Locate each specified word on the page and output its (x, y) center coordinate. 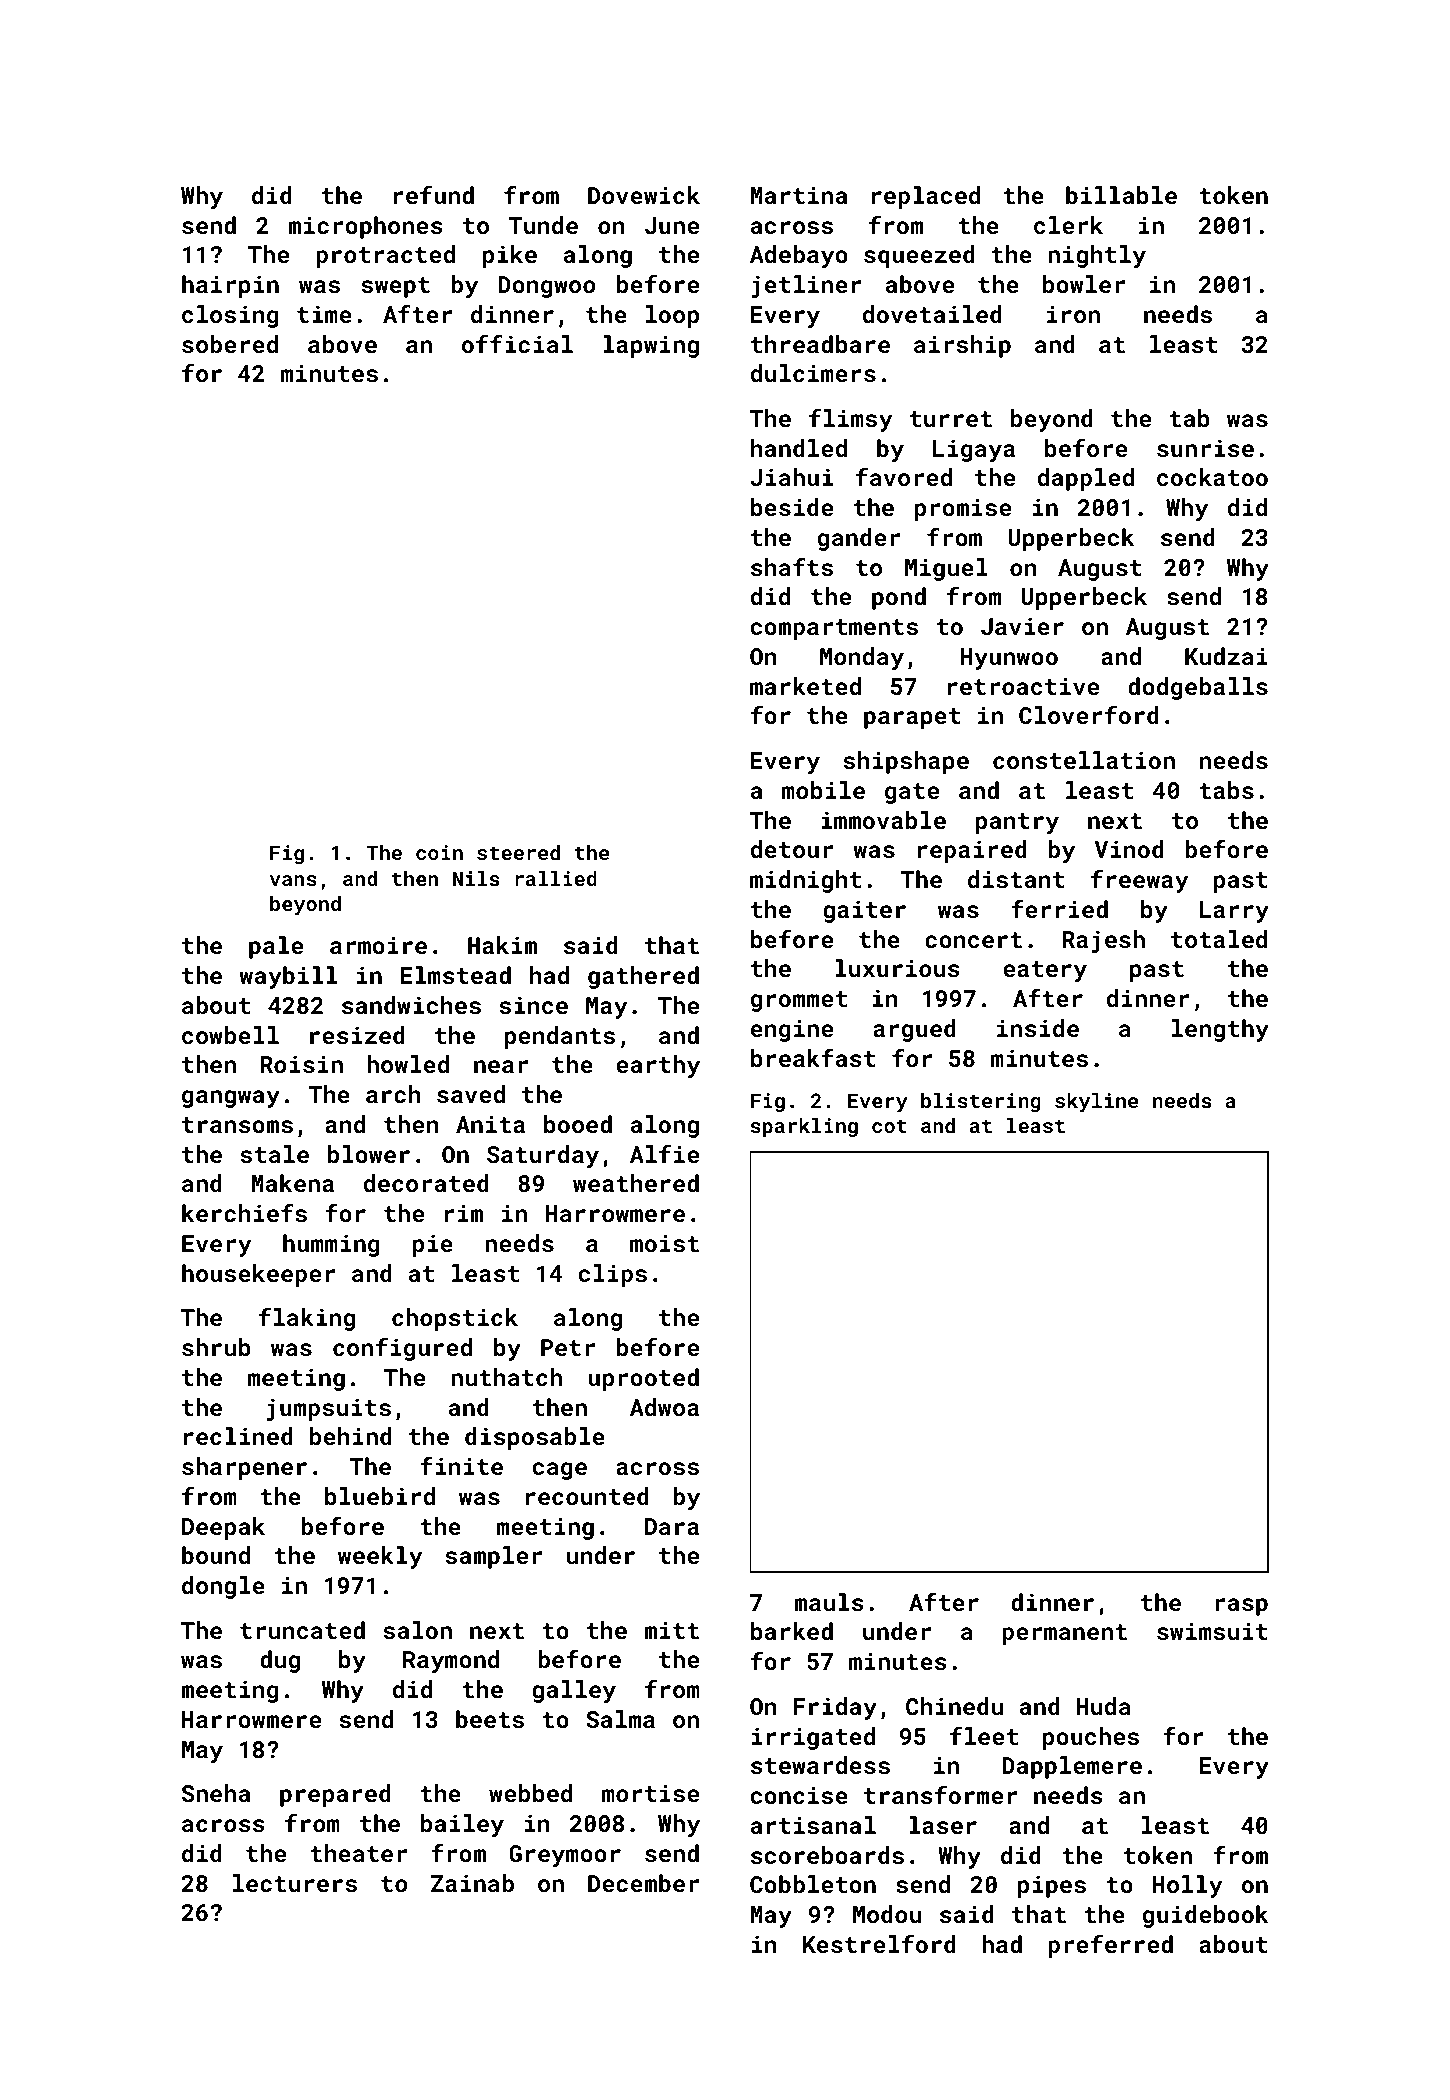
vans (293, 880)
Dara (672, 1526)
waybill (288, 977)
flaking (307, 1319)
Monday (862, 658)
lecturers (295, 1883)
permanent (1064, 1634)
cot (889, 1126)
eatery (1045, 971)
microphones (365, 227)
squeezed (919, 256)
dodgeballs (1198, 688)
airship (962, 346)
